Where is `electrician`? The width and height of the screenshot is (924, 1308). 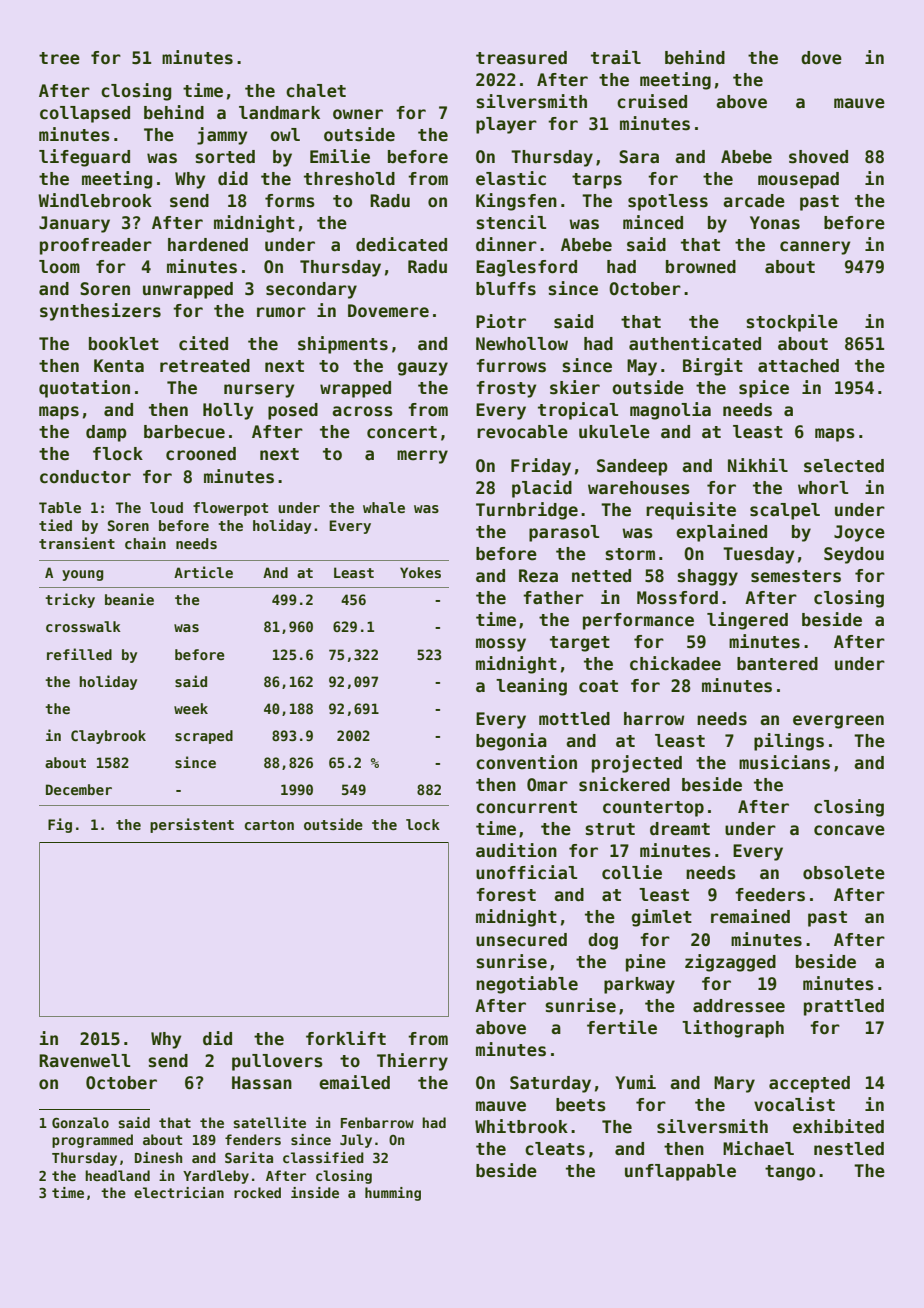 electrician is located at coordinates (179, 1192).
